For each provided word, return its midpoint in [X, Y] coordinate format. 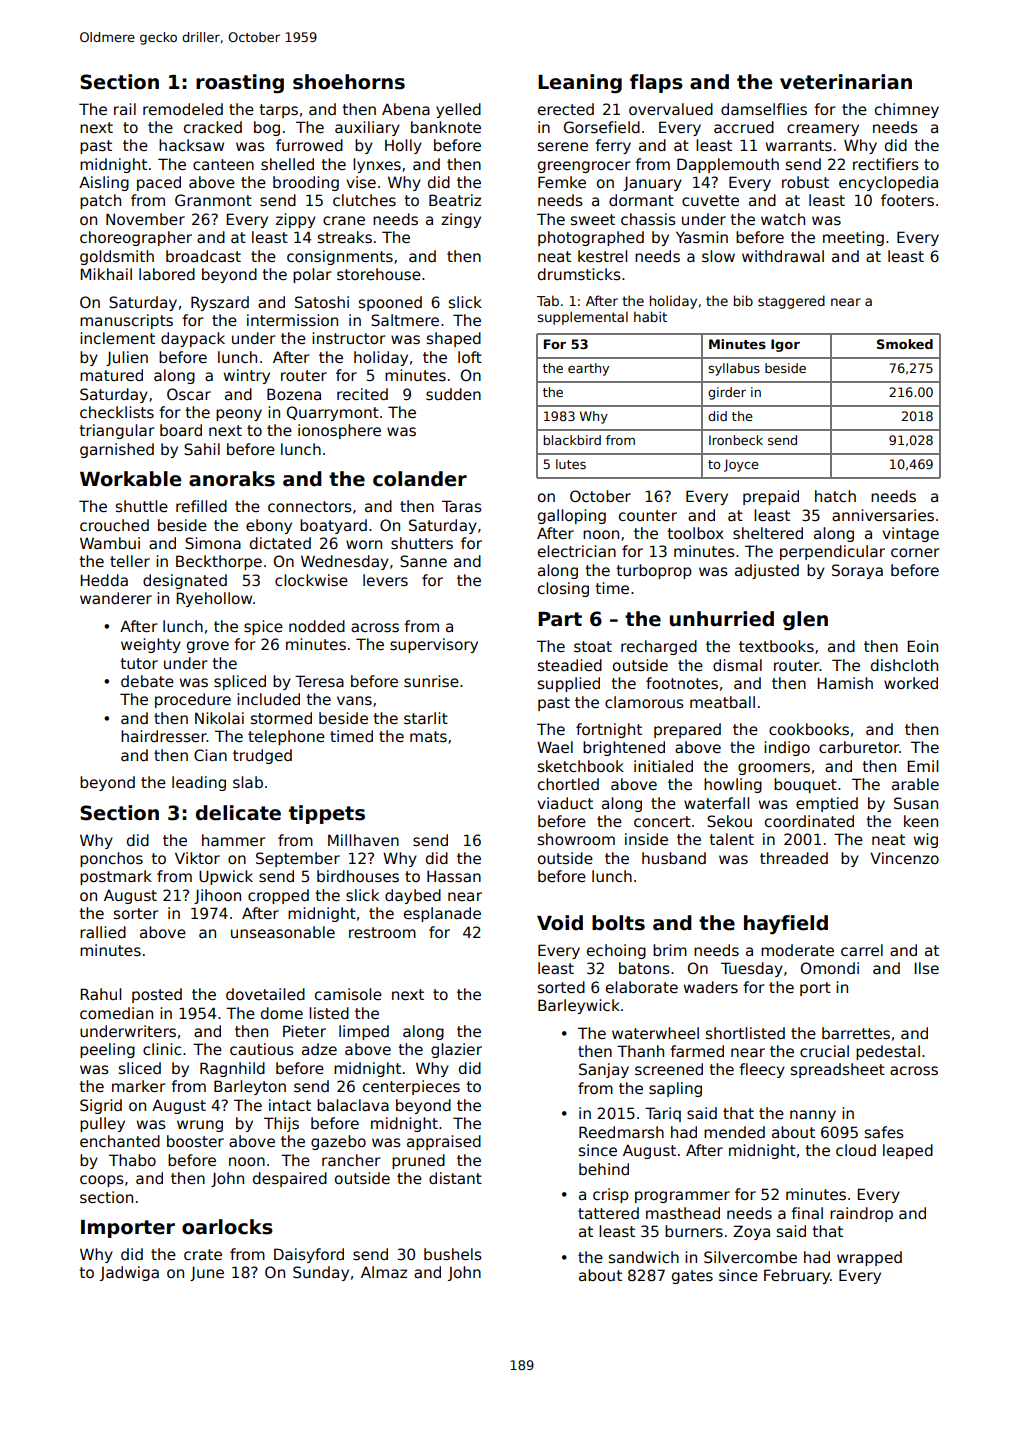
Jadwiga [129, 1273]
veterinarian [846, 82]
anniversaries [883, 515]
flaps [656, 83]
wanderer [116, 598]
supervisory [434, 645]
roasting [240, 83]
